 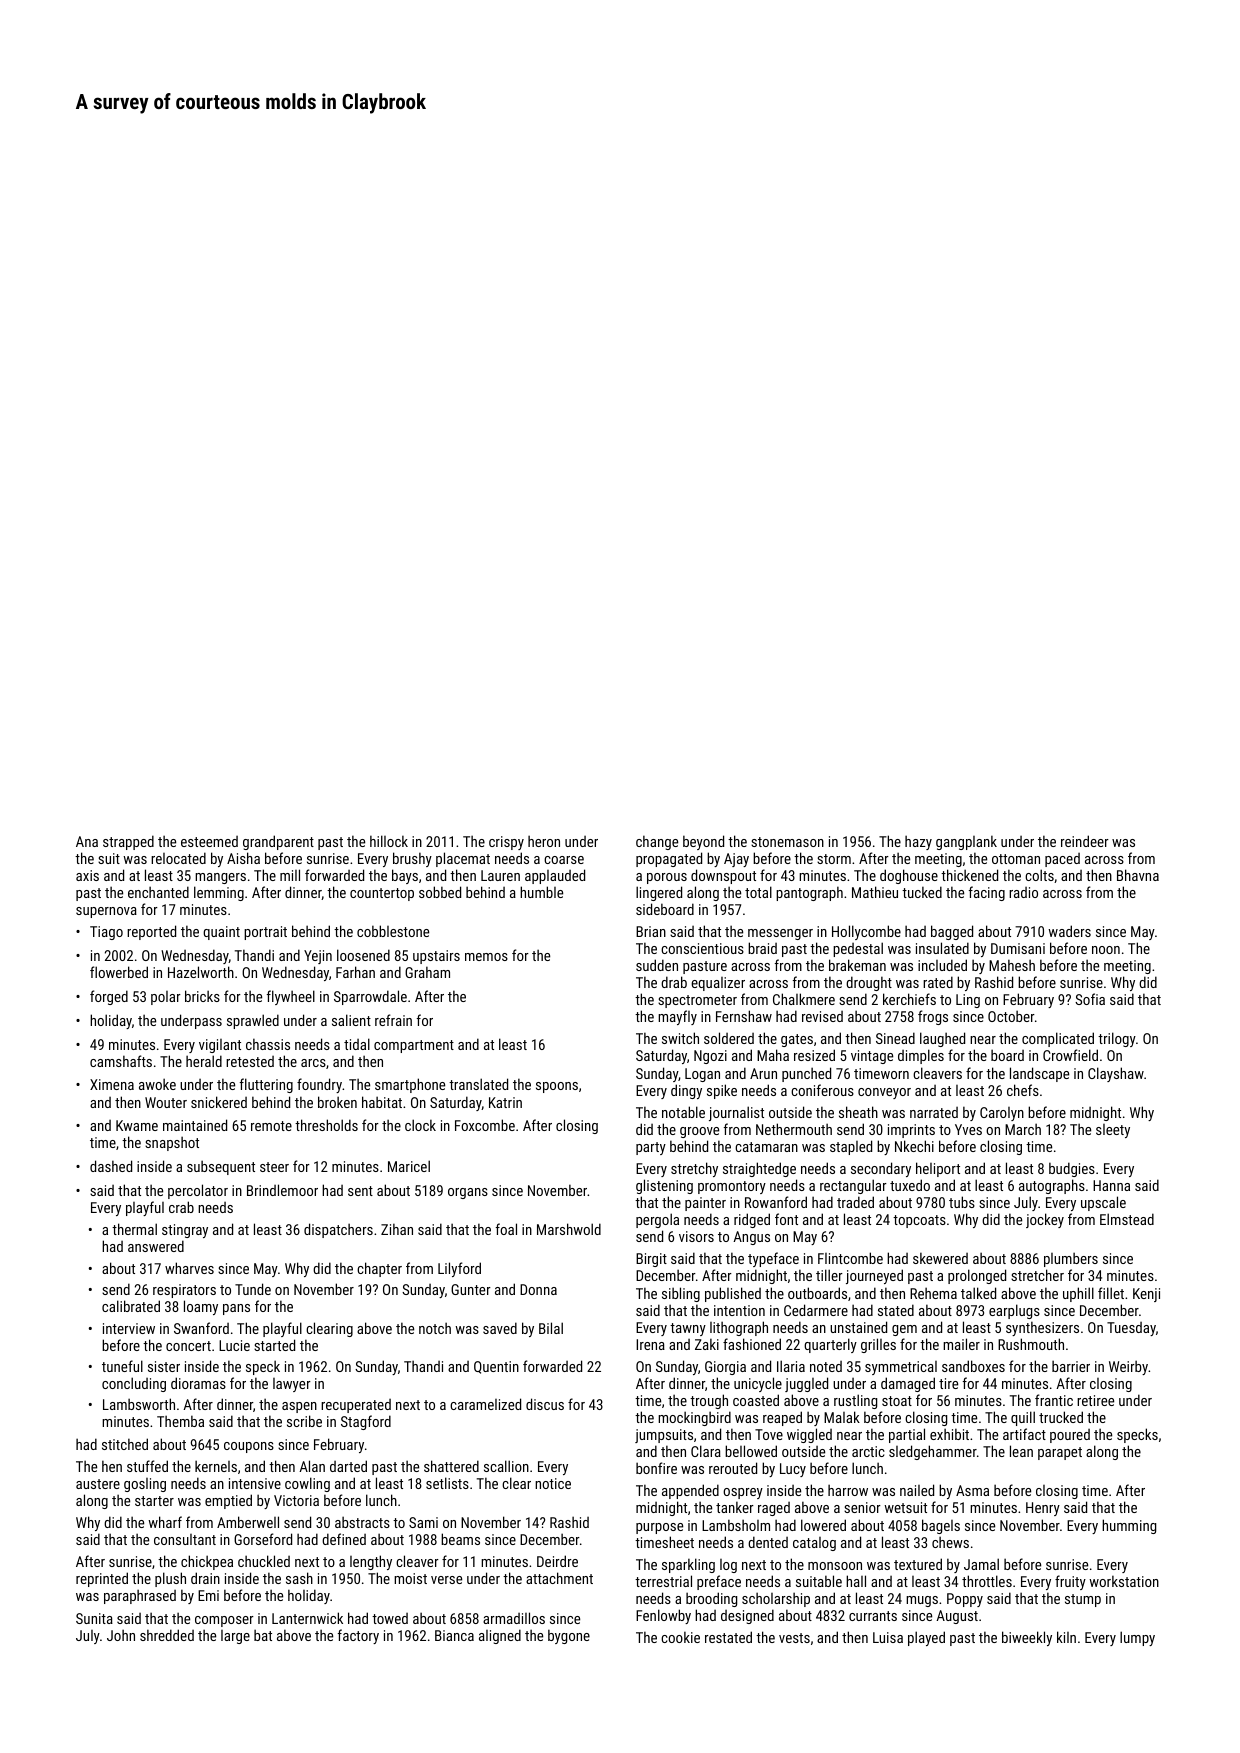 What do you see at coordinates (773, 1259) in the screenshot?
I see `typeface` at bounding box center [773, 1259].
